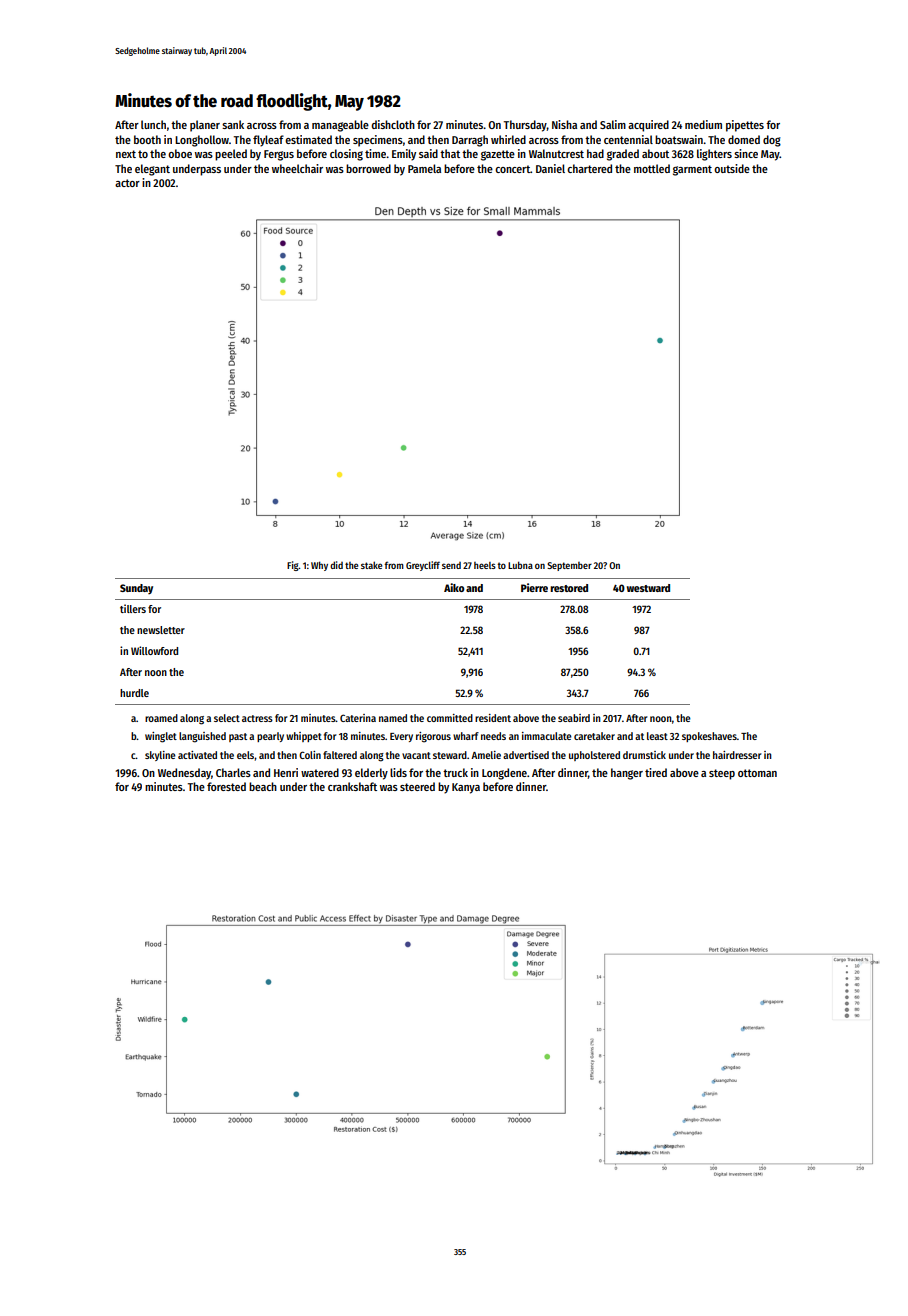  What do you see at coordinates (466, 788) in the page?
I see `Kanya` at bounding box center [466, 788].
